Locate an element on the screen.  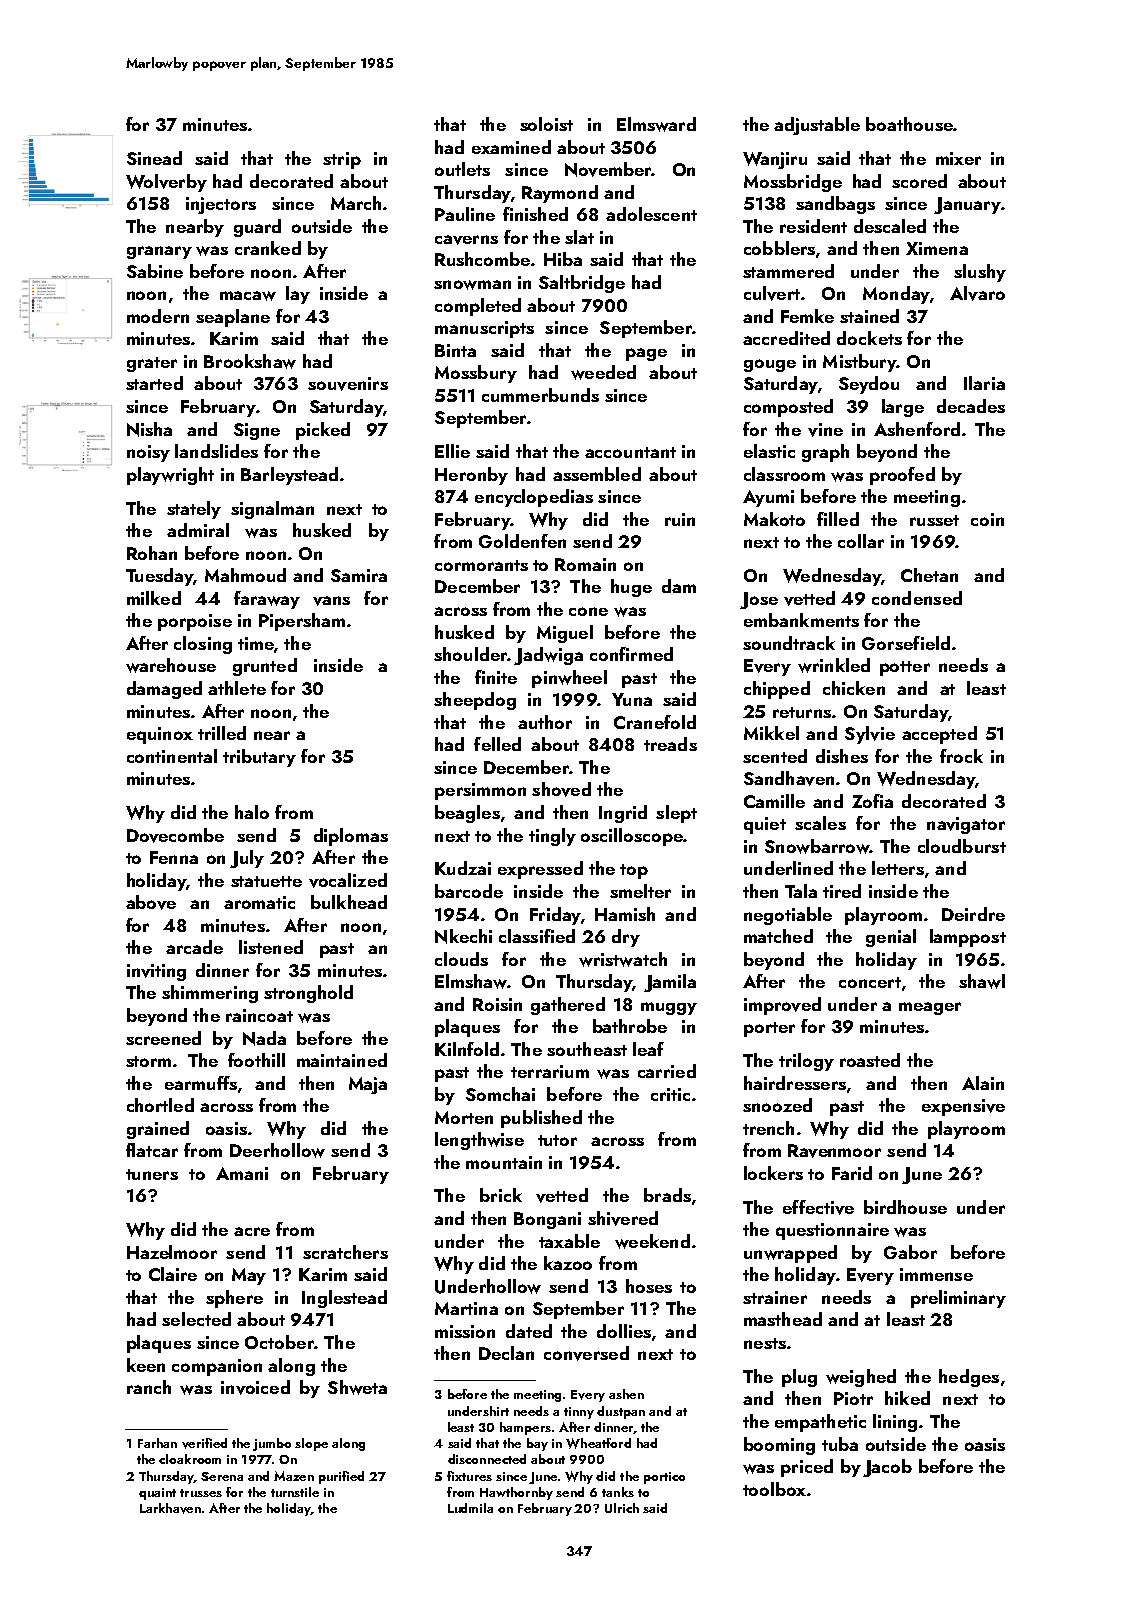
adjustable is located at coordinates (817, 126).
